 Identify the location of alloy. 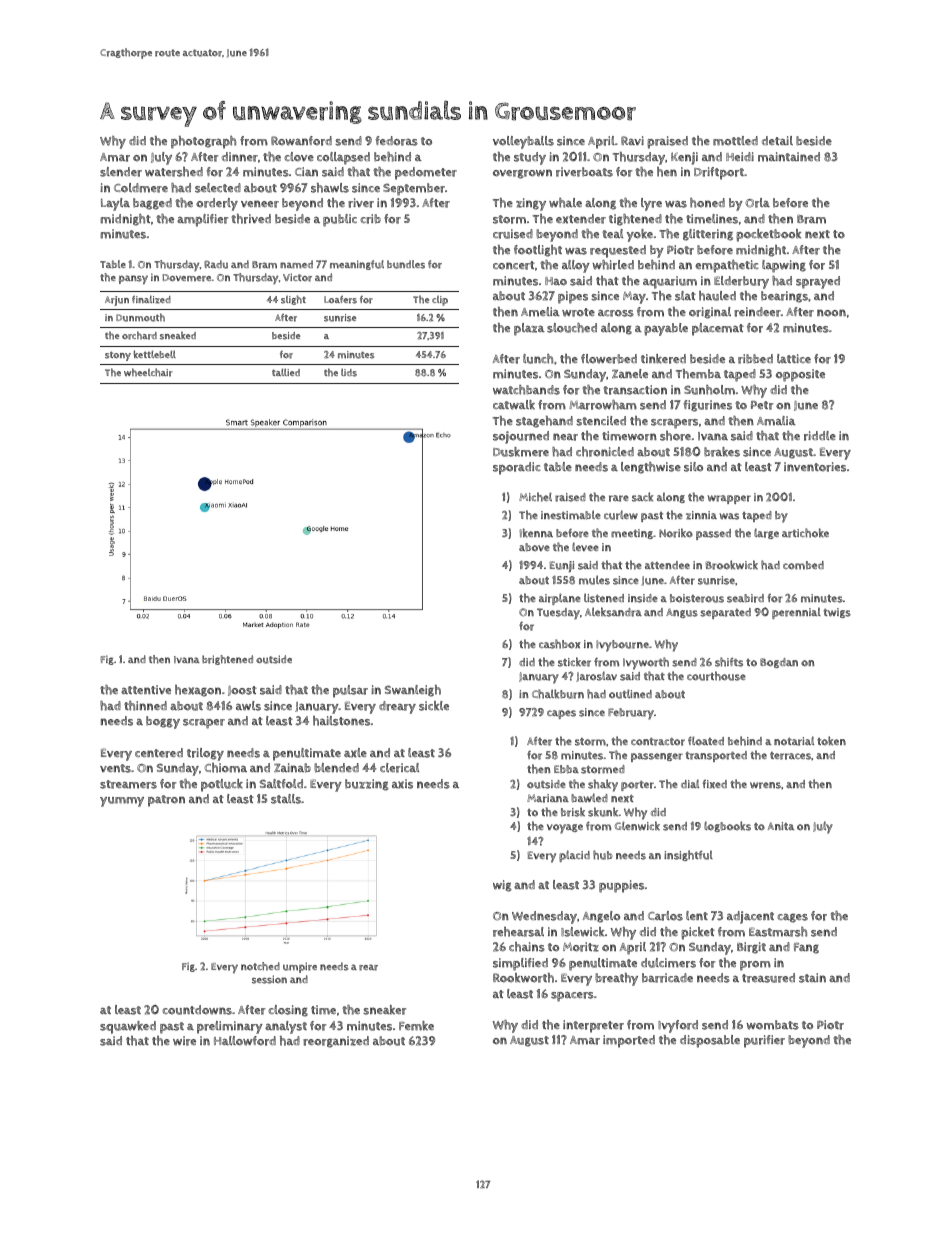
(576, 266).
